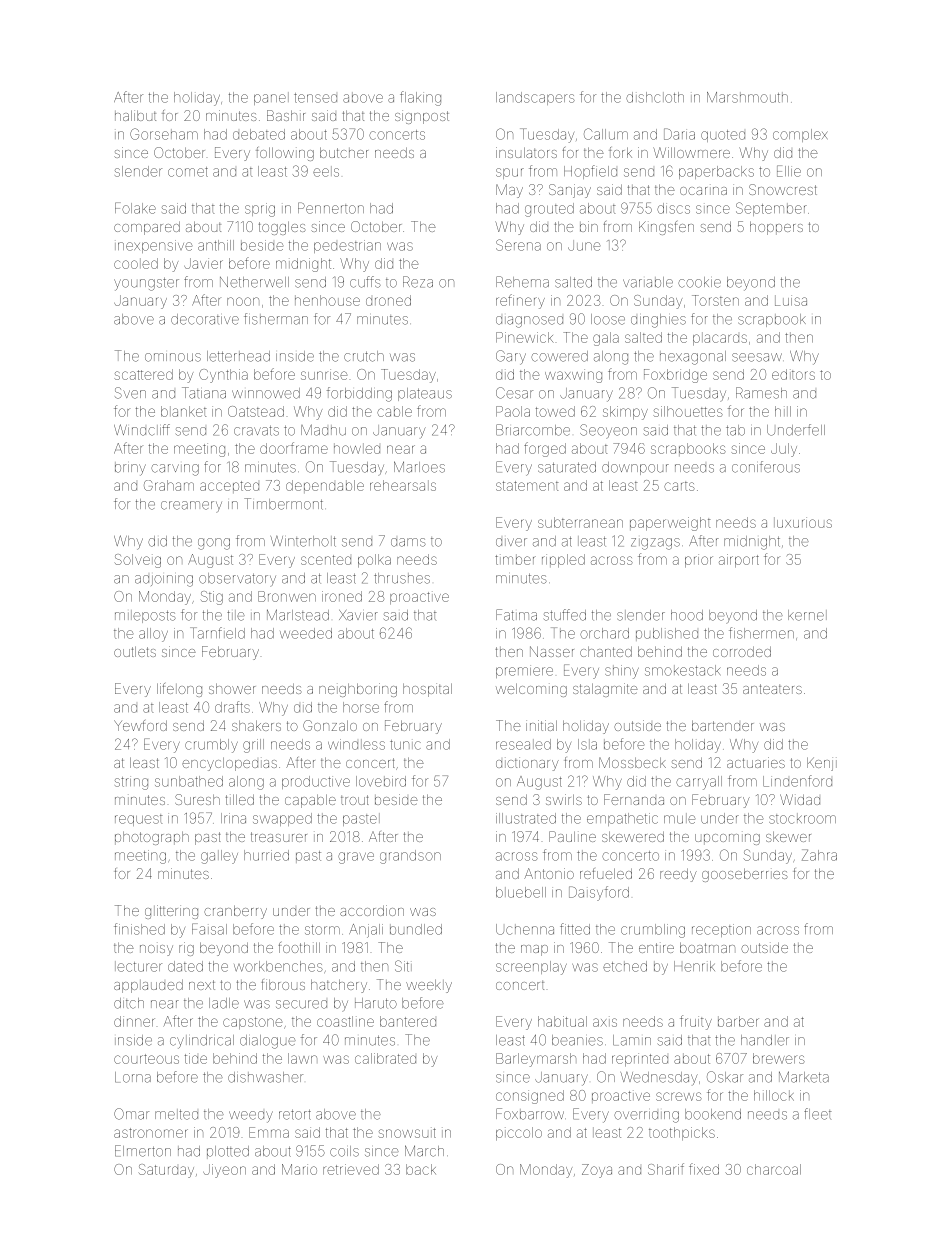 Image resolution: width=952 pixels, height=1233 pixels. Describe the element at coordinates (211, 746) in the page. I see `crumbly` at that location.
